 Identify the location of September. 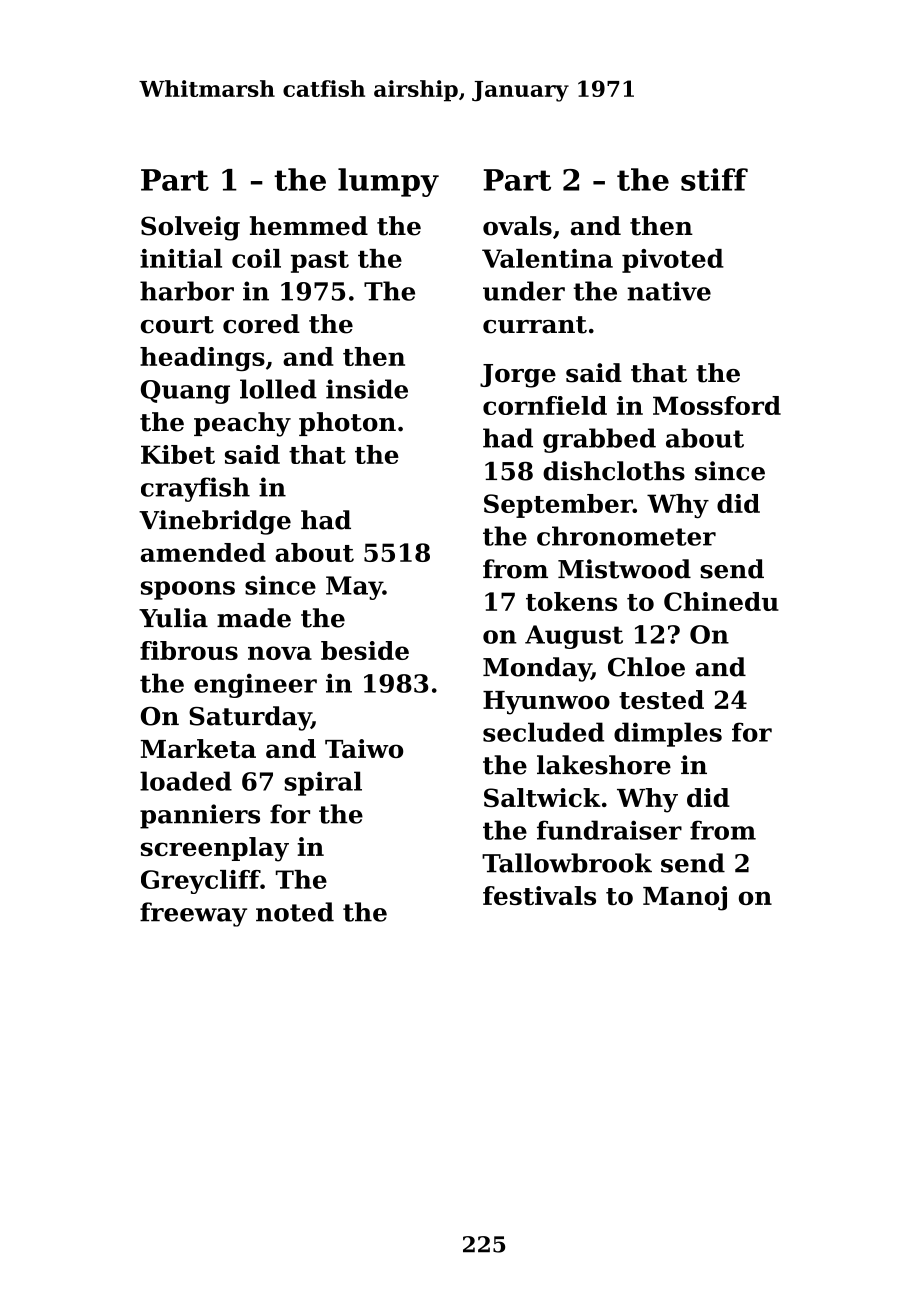
(558, 506).
